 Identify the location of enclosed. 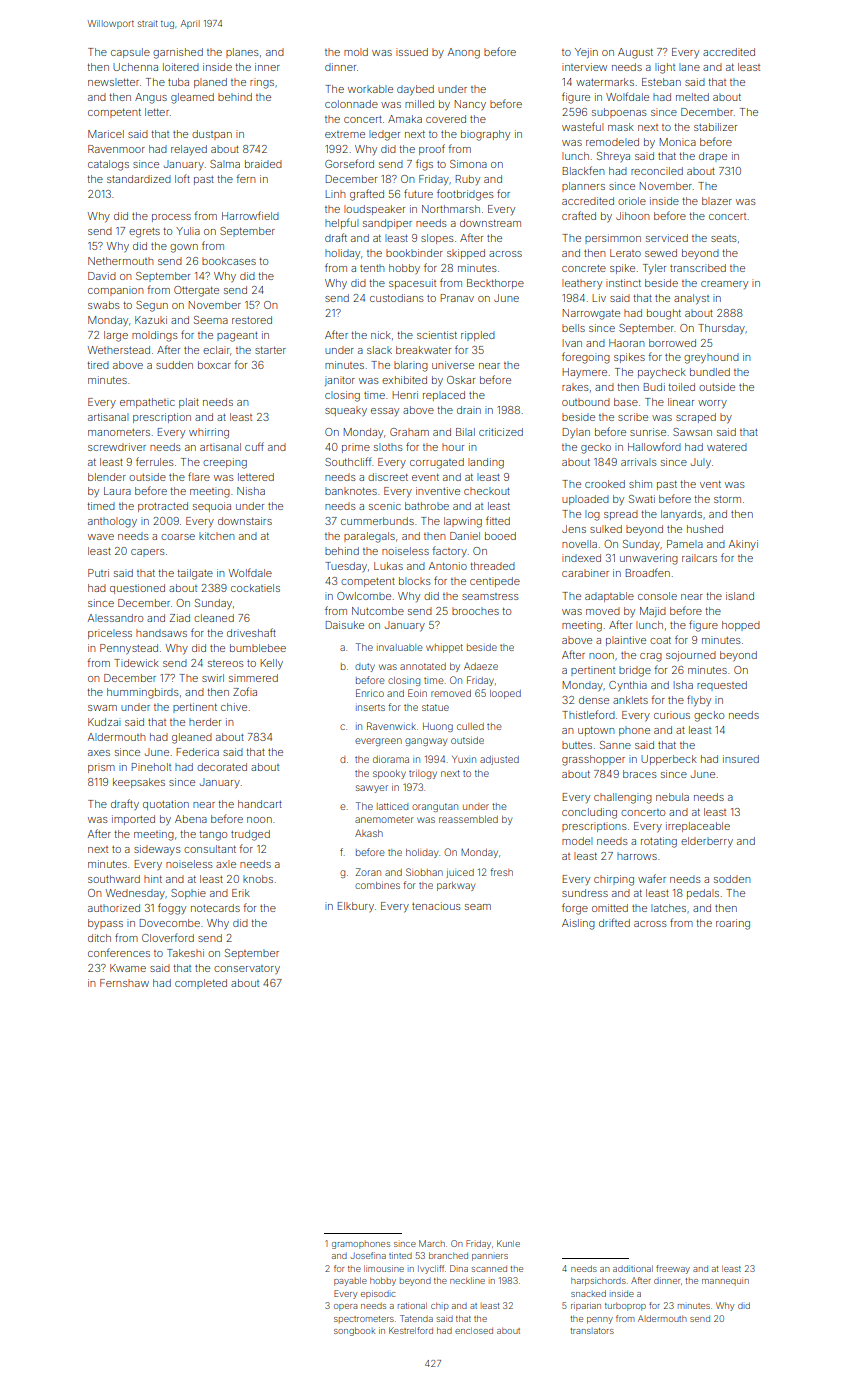
(474, 1330).
